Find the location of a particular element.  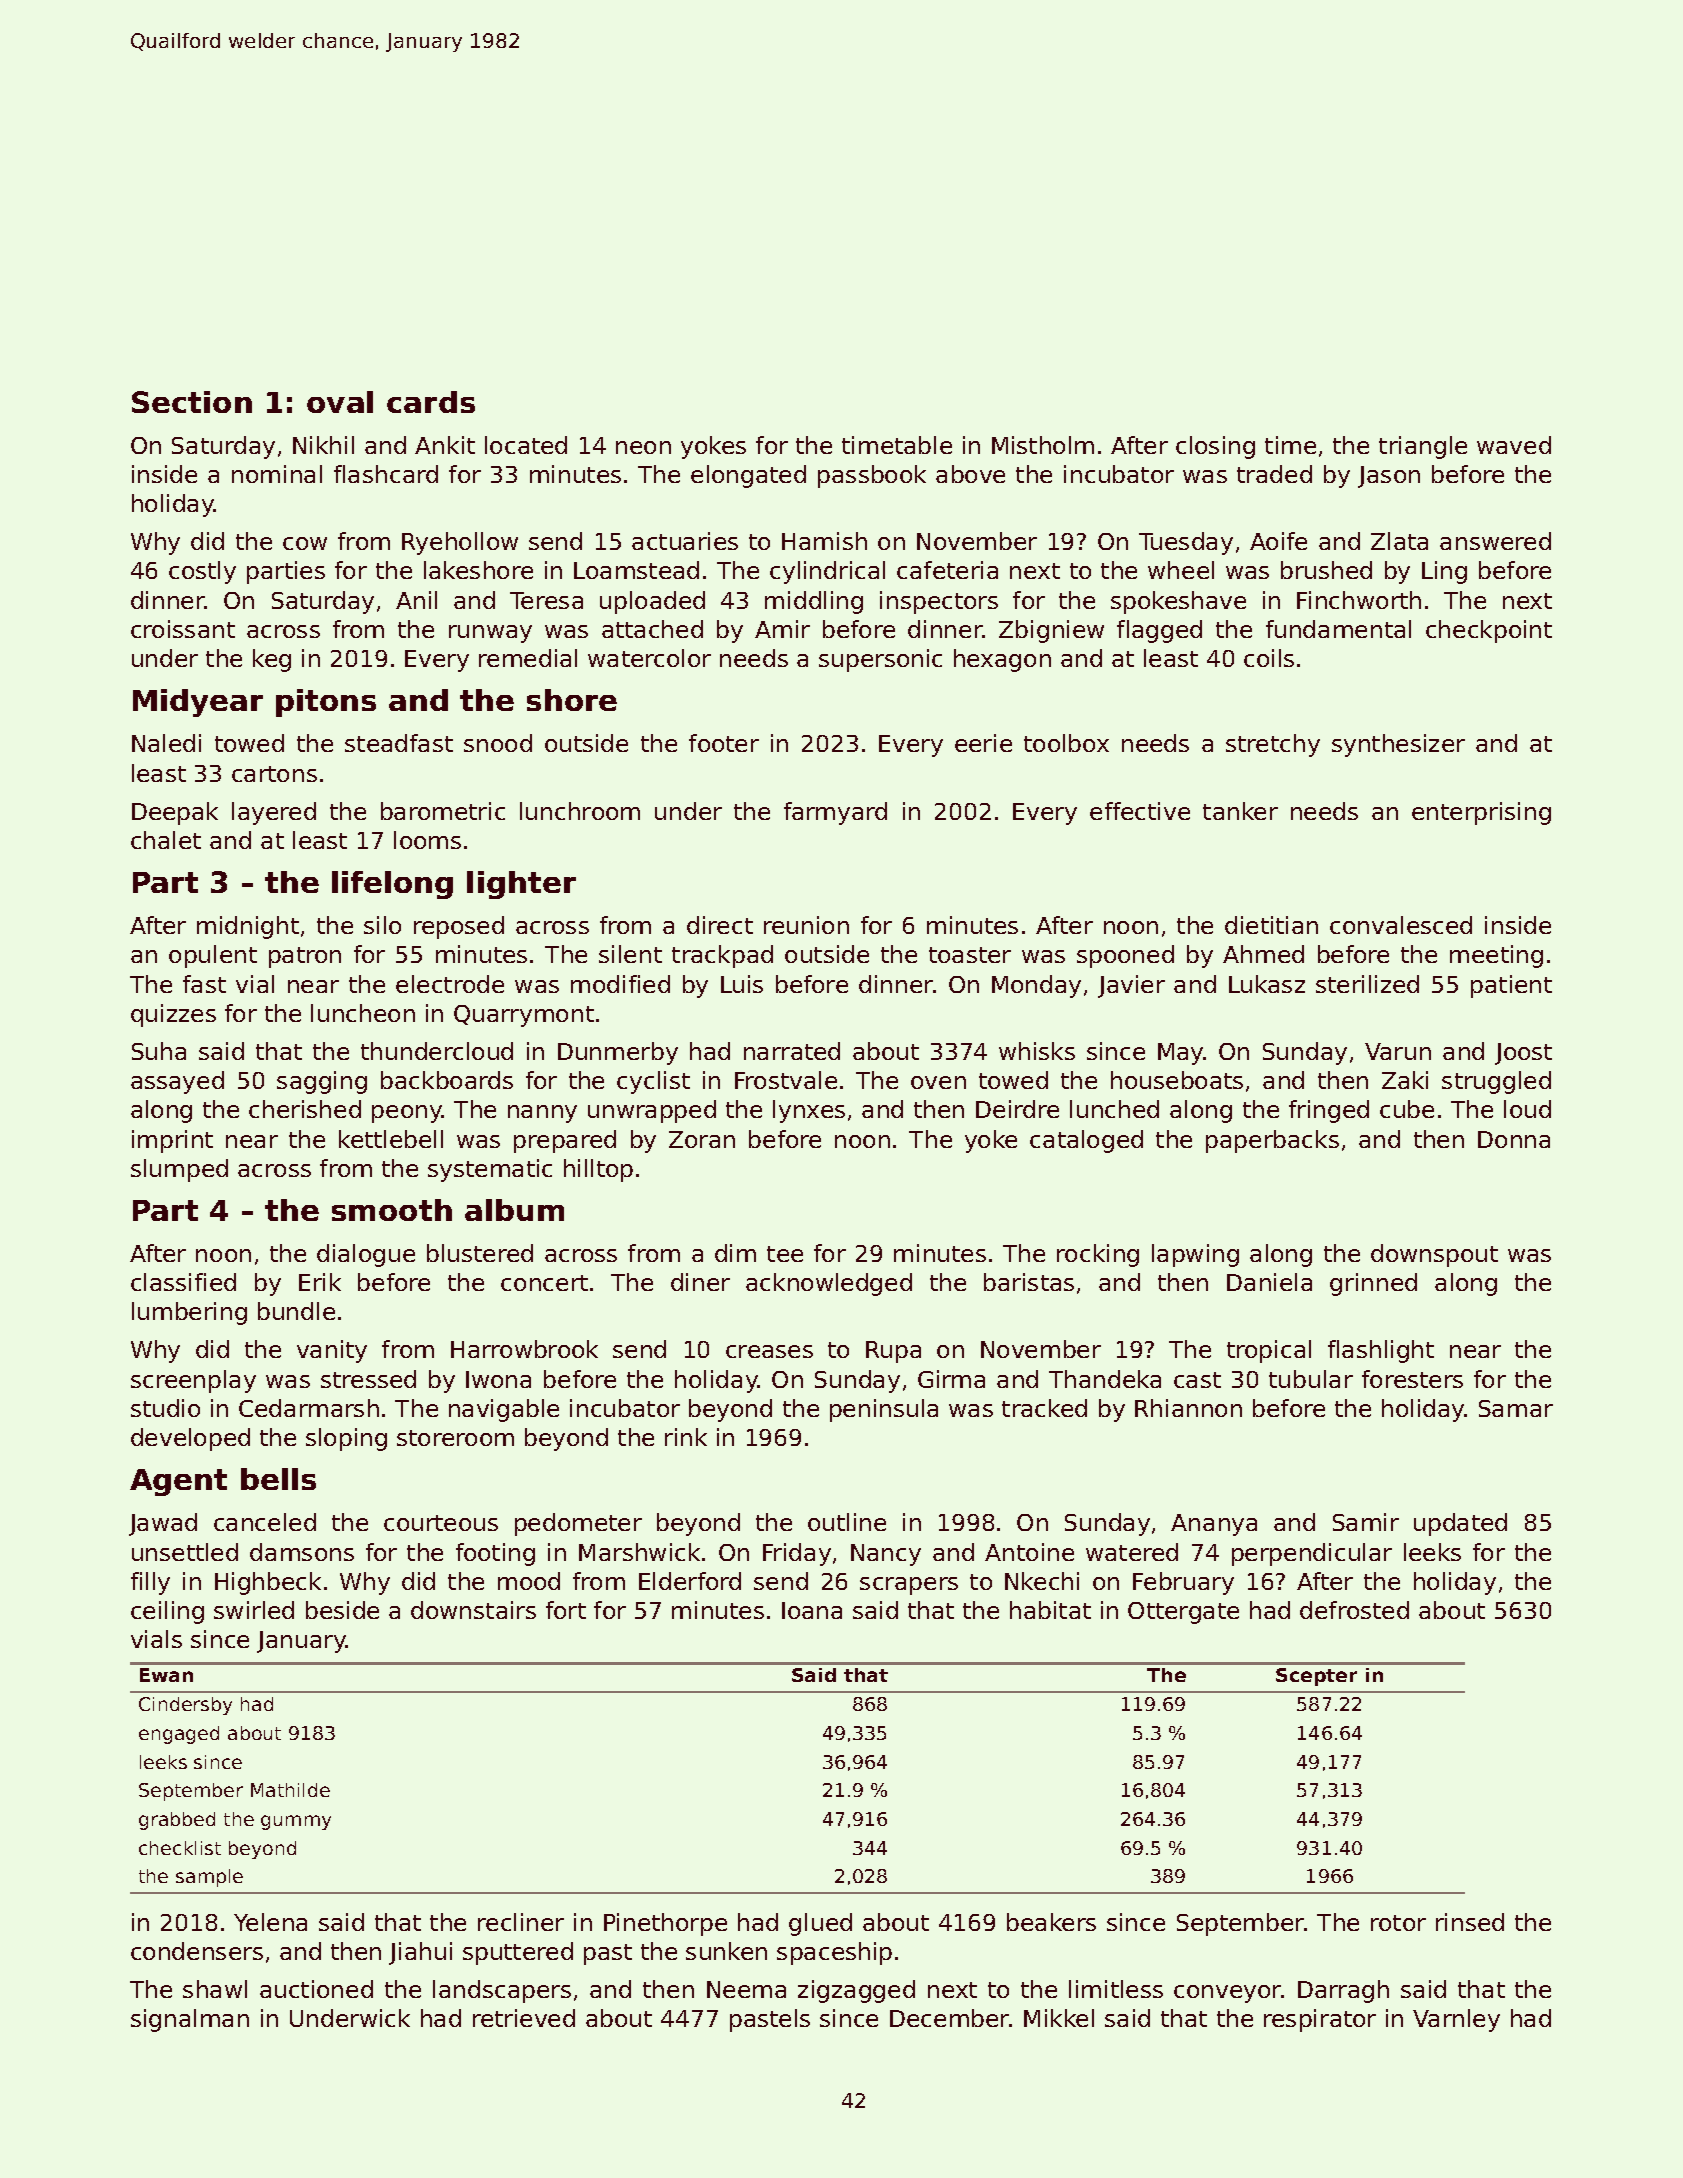

habitat is located at coordinates (1050, 1610).
